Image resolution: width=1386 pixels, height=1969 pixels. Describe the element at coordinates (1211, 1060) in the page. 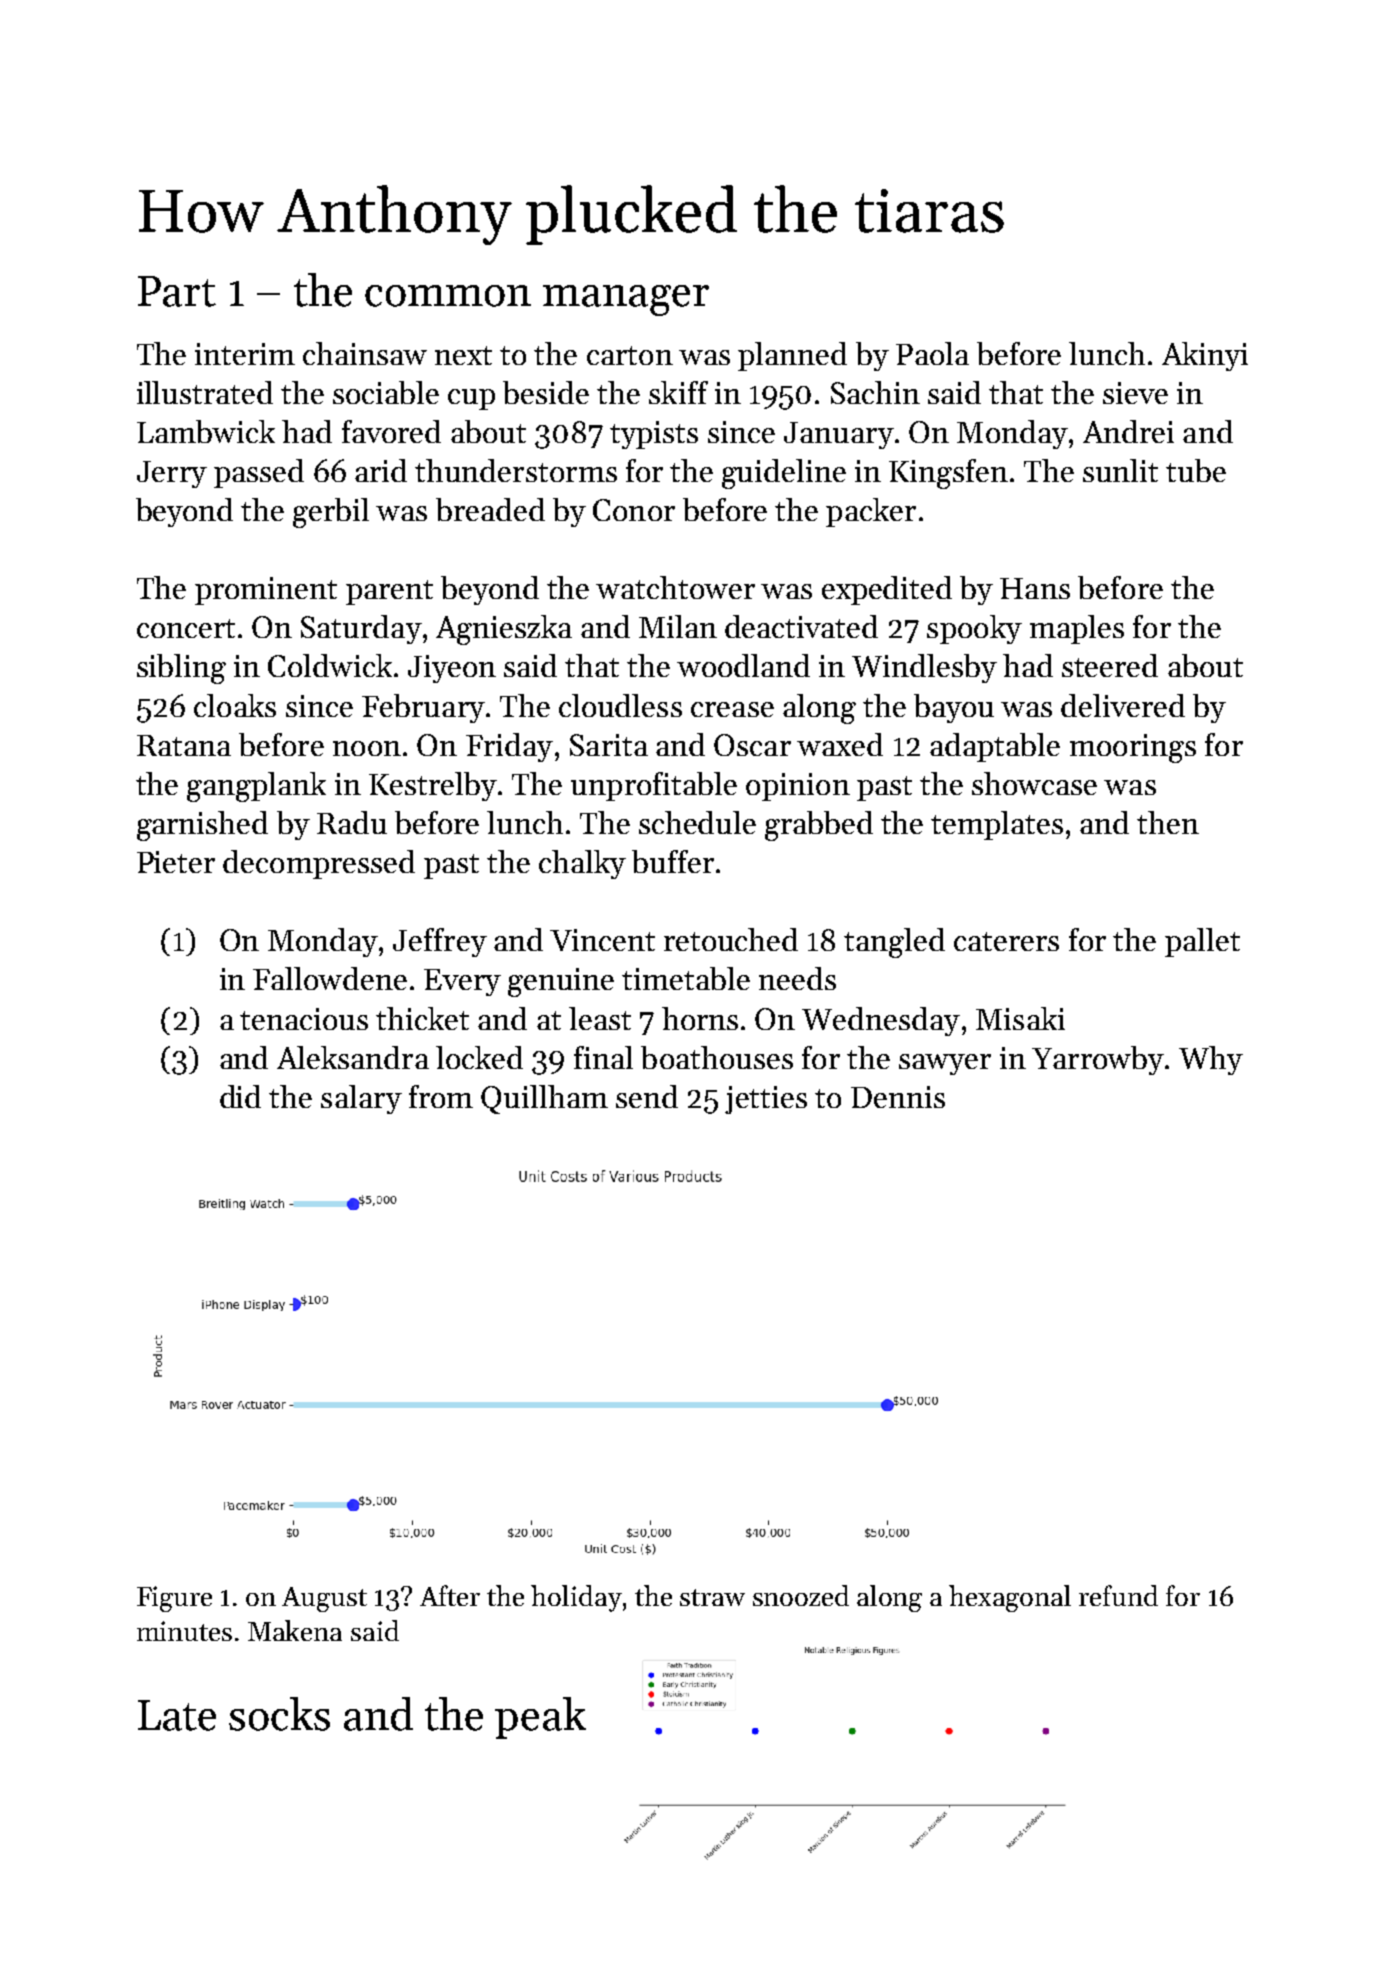

I see `Why` at that location.
